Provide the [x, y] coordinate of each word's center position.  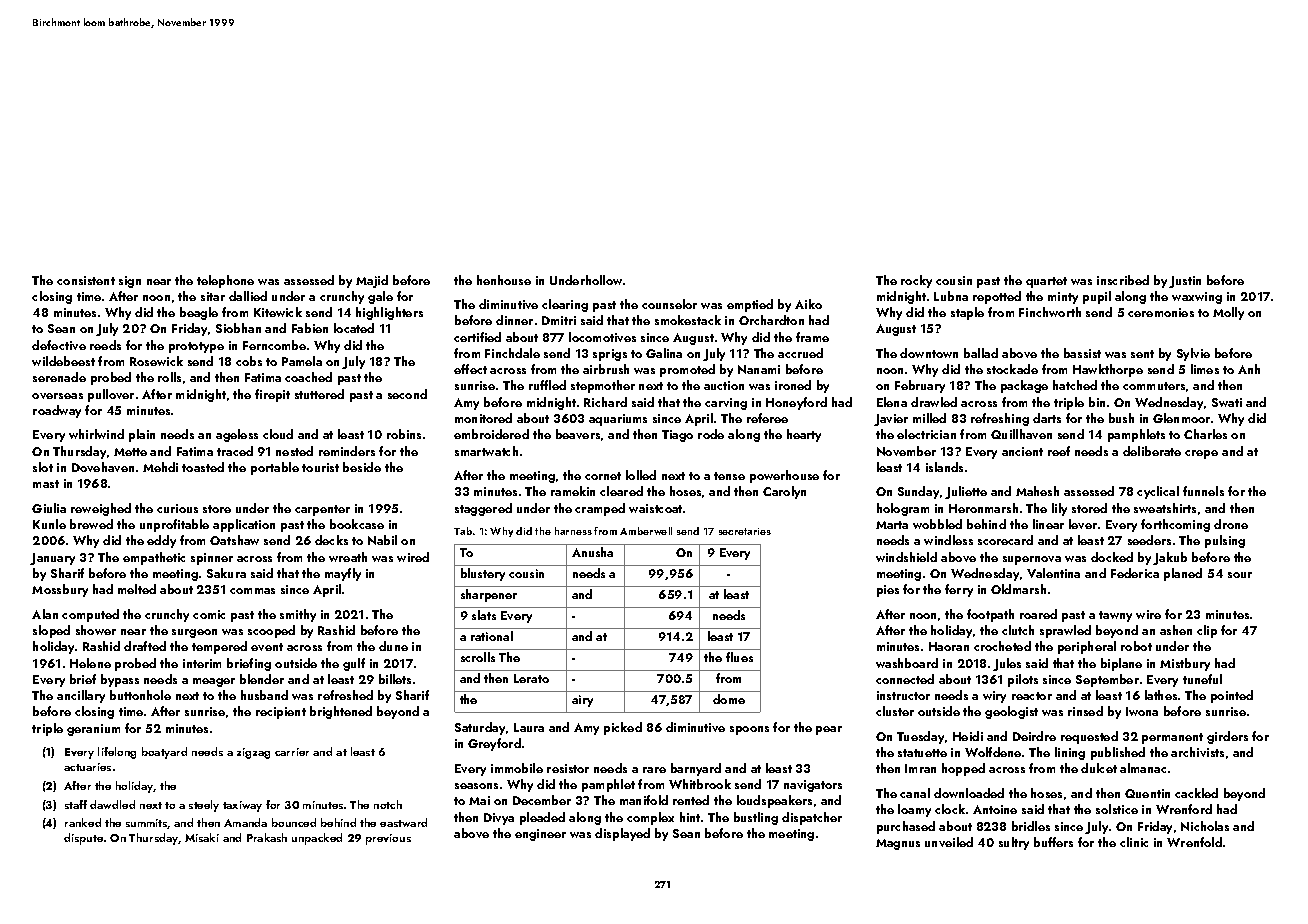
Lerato [531, 678]
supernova [1032, 560]
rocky [916, 281]
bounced [294, 822]
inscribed [1123, 280]
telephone [225, 281]
